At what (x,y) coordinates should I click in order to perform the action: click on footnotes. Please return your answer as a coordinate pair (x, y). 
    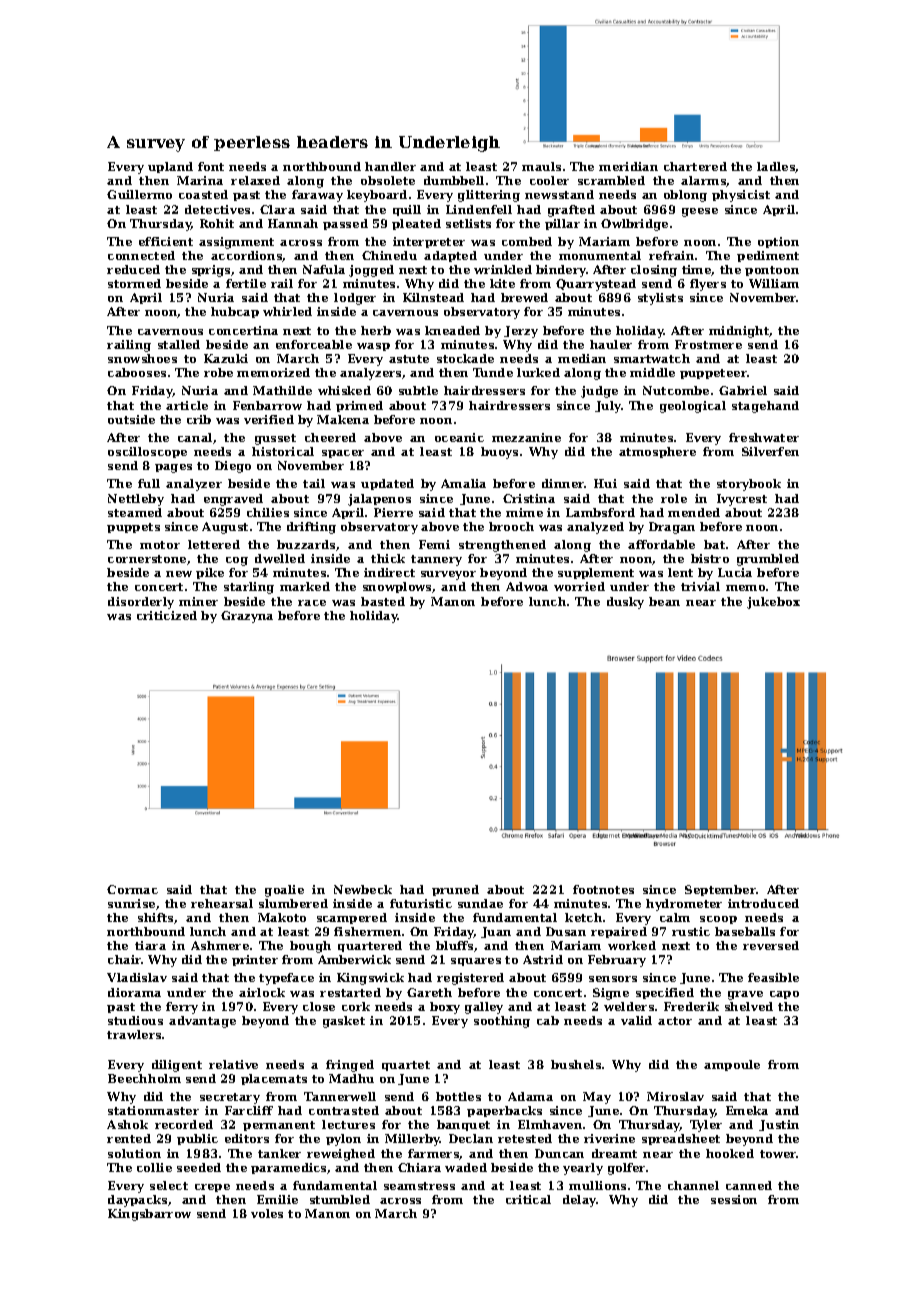
    Looking at the image, I should click on (603, 889).
